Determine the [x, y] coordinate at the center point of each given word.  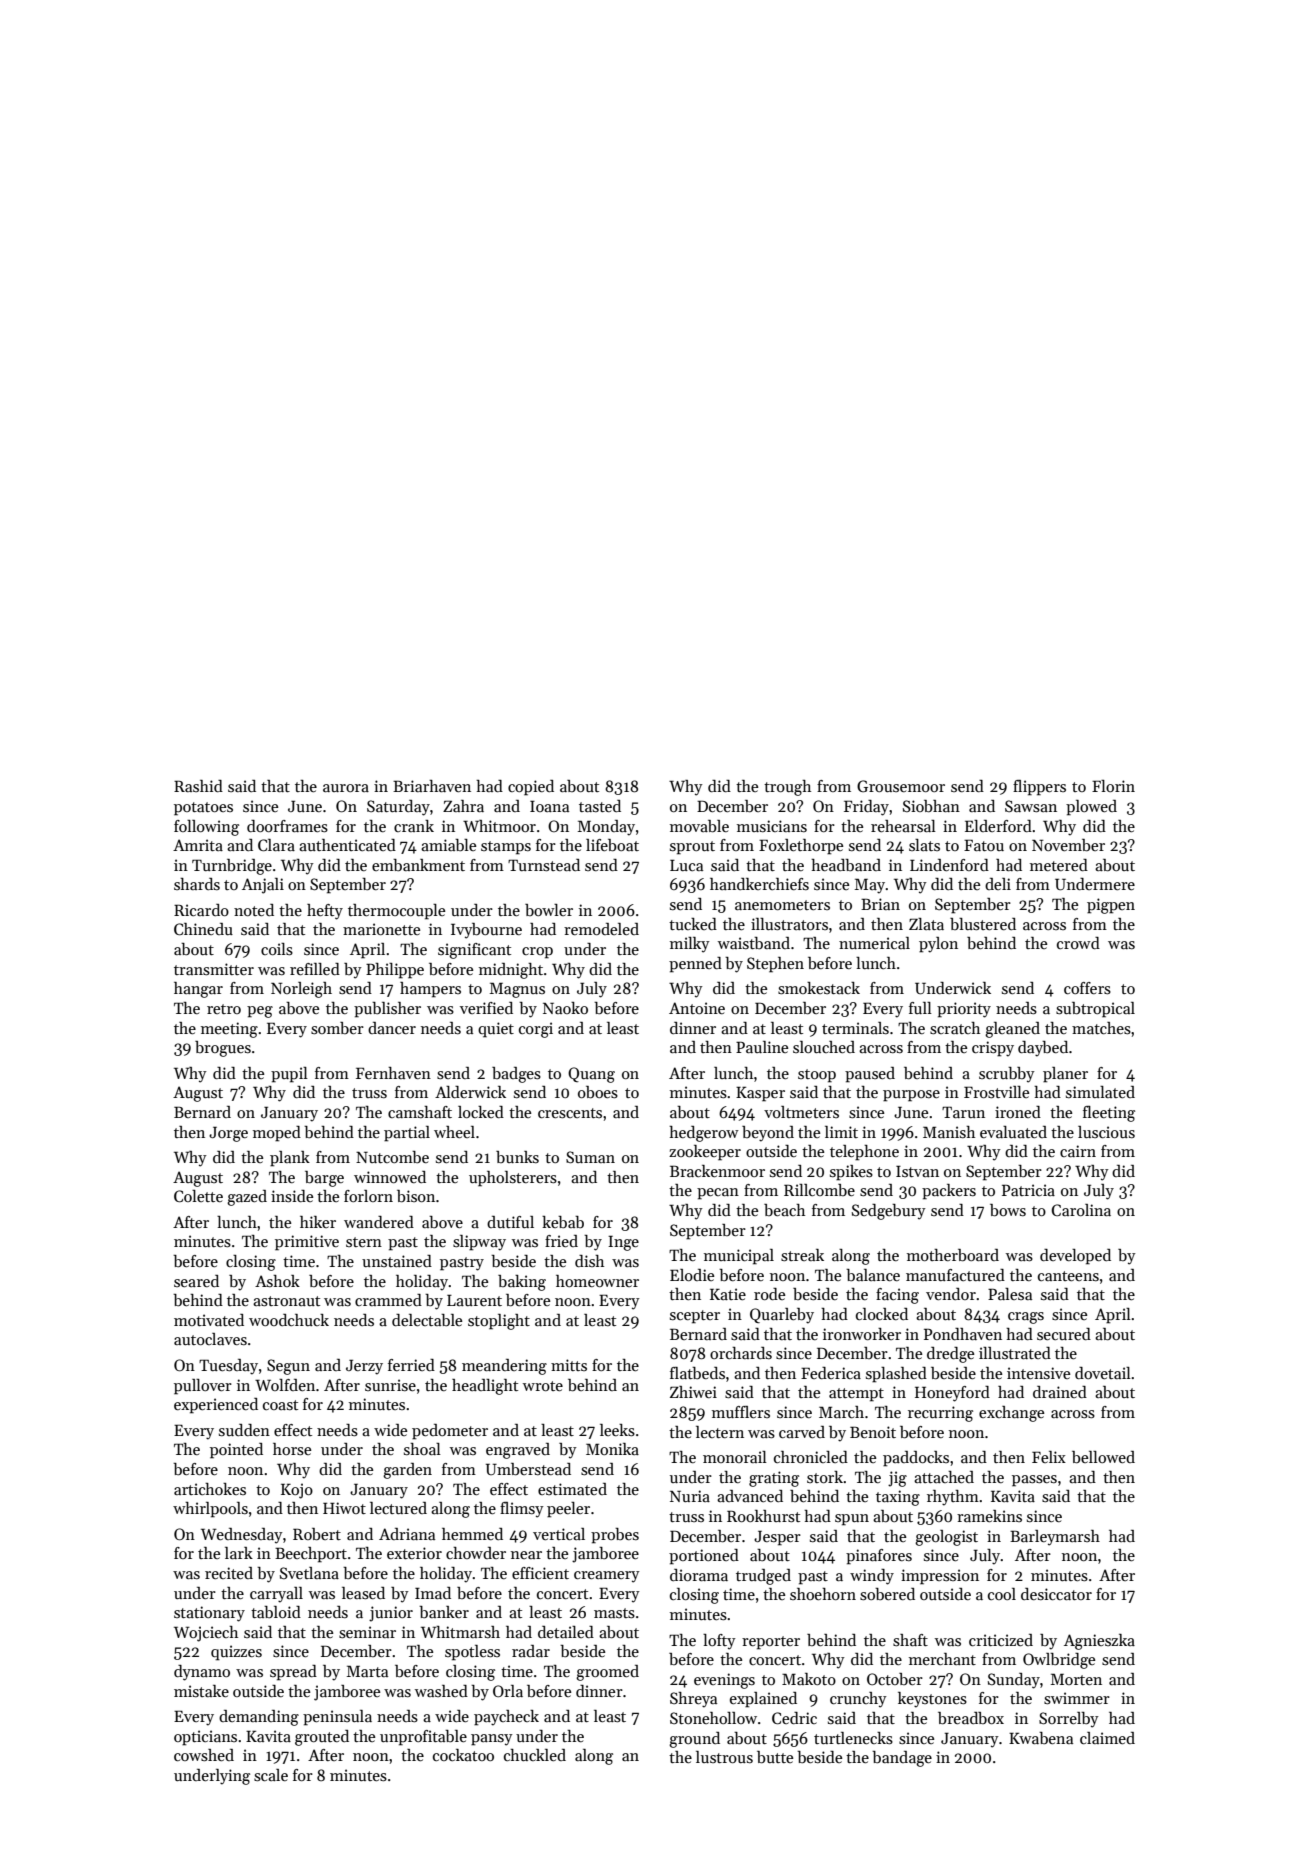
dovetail [1103, 1373]
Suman [590, 1157]
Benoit [873, 1432]
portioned [704, 1557]
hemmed [472, 1534]
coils [277, 949]
